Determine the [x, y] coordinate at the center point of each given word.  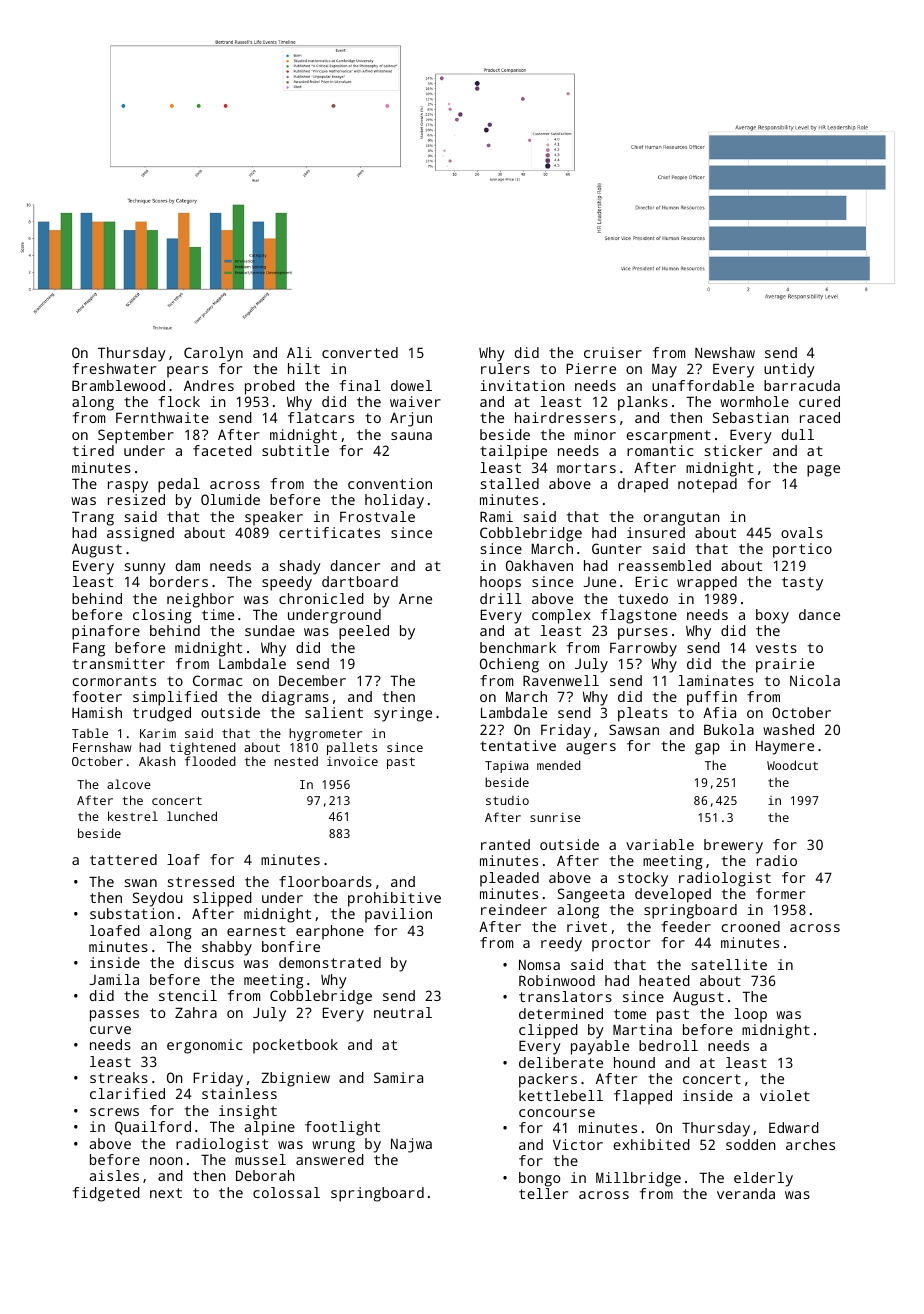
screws [114, 1112]
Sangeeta [591, 895]
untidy [789, 370]
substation [132, 913]
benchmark [518, 647]
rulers [505, 368]
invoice [352, 761]
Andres [209, 385]
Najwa [411, 1145]
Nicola [815, 680]
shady [300, 567]
